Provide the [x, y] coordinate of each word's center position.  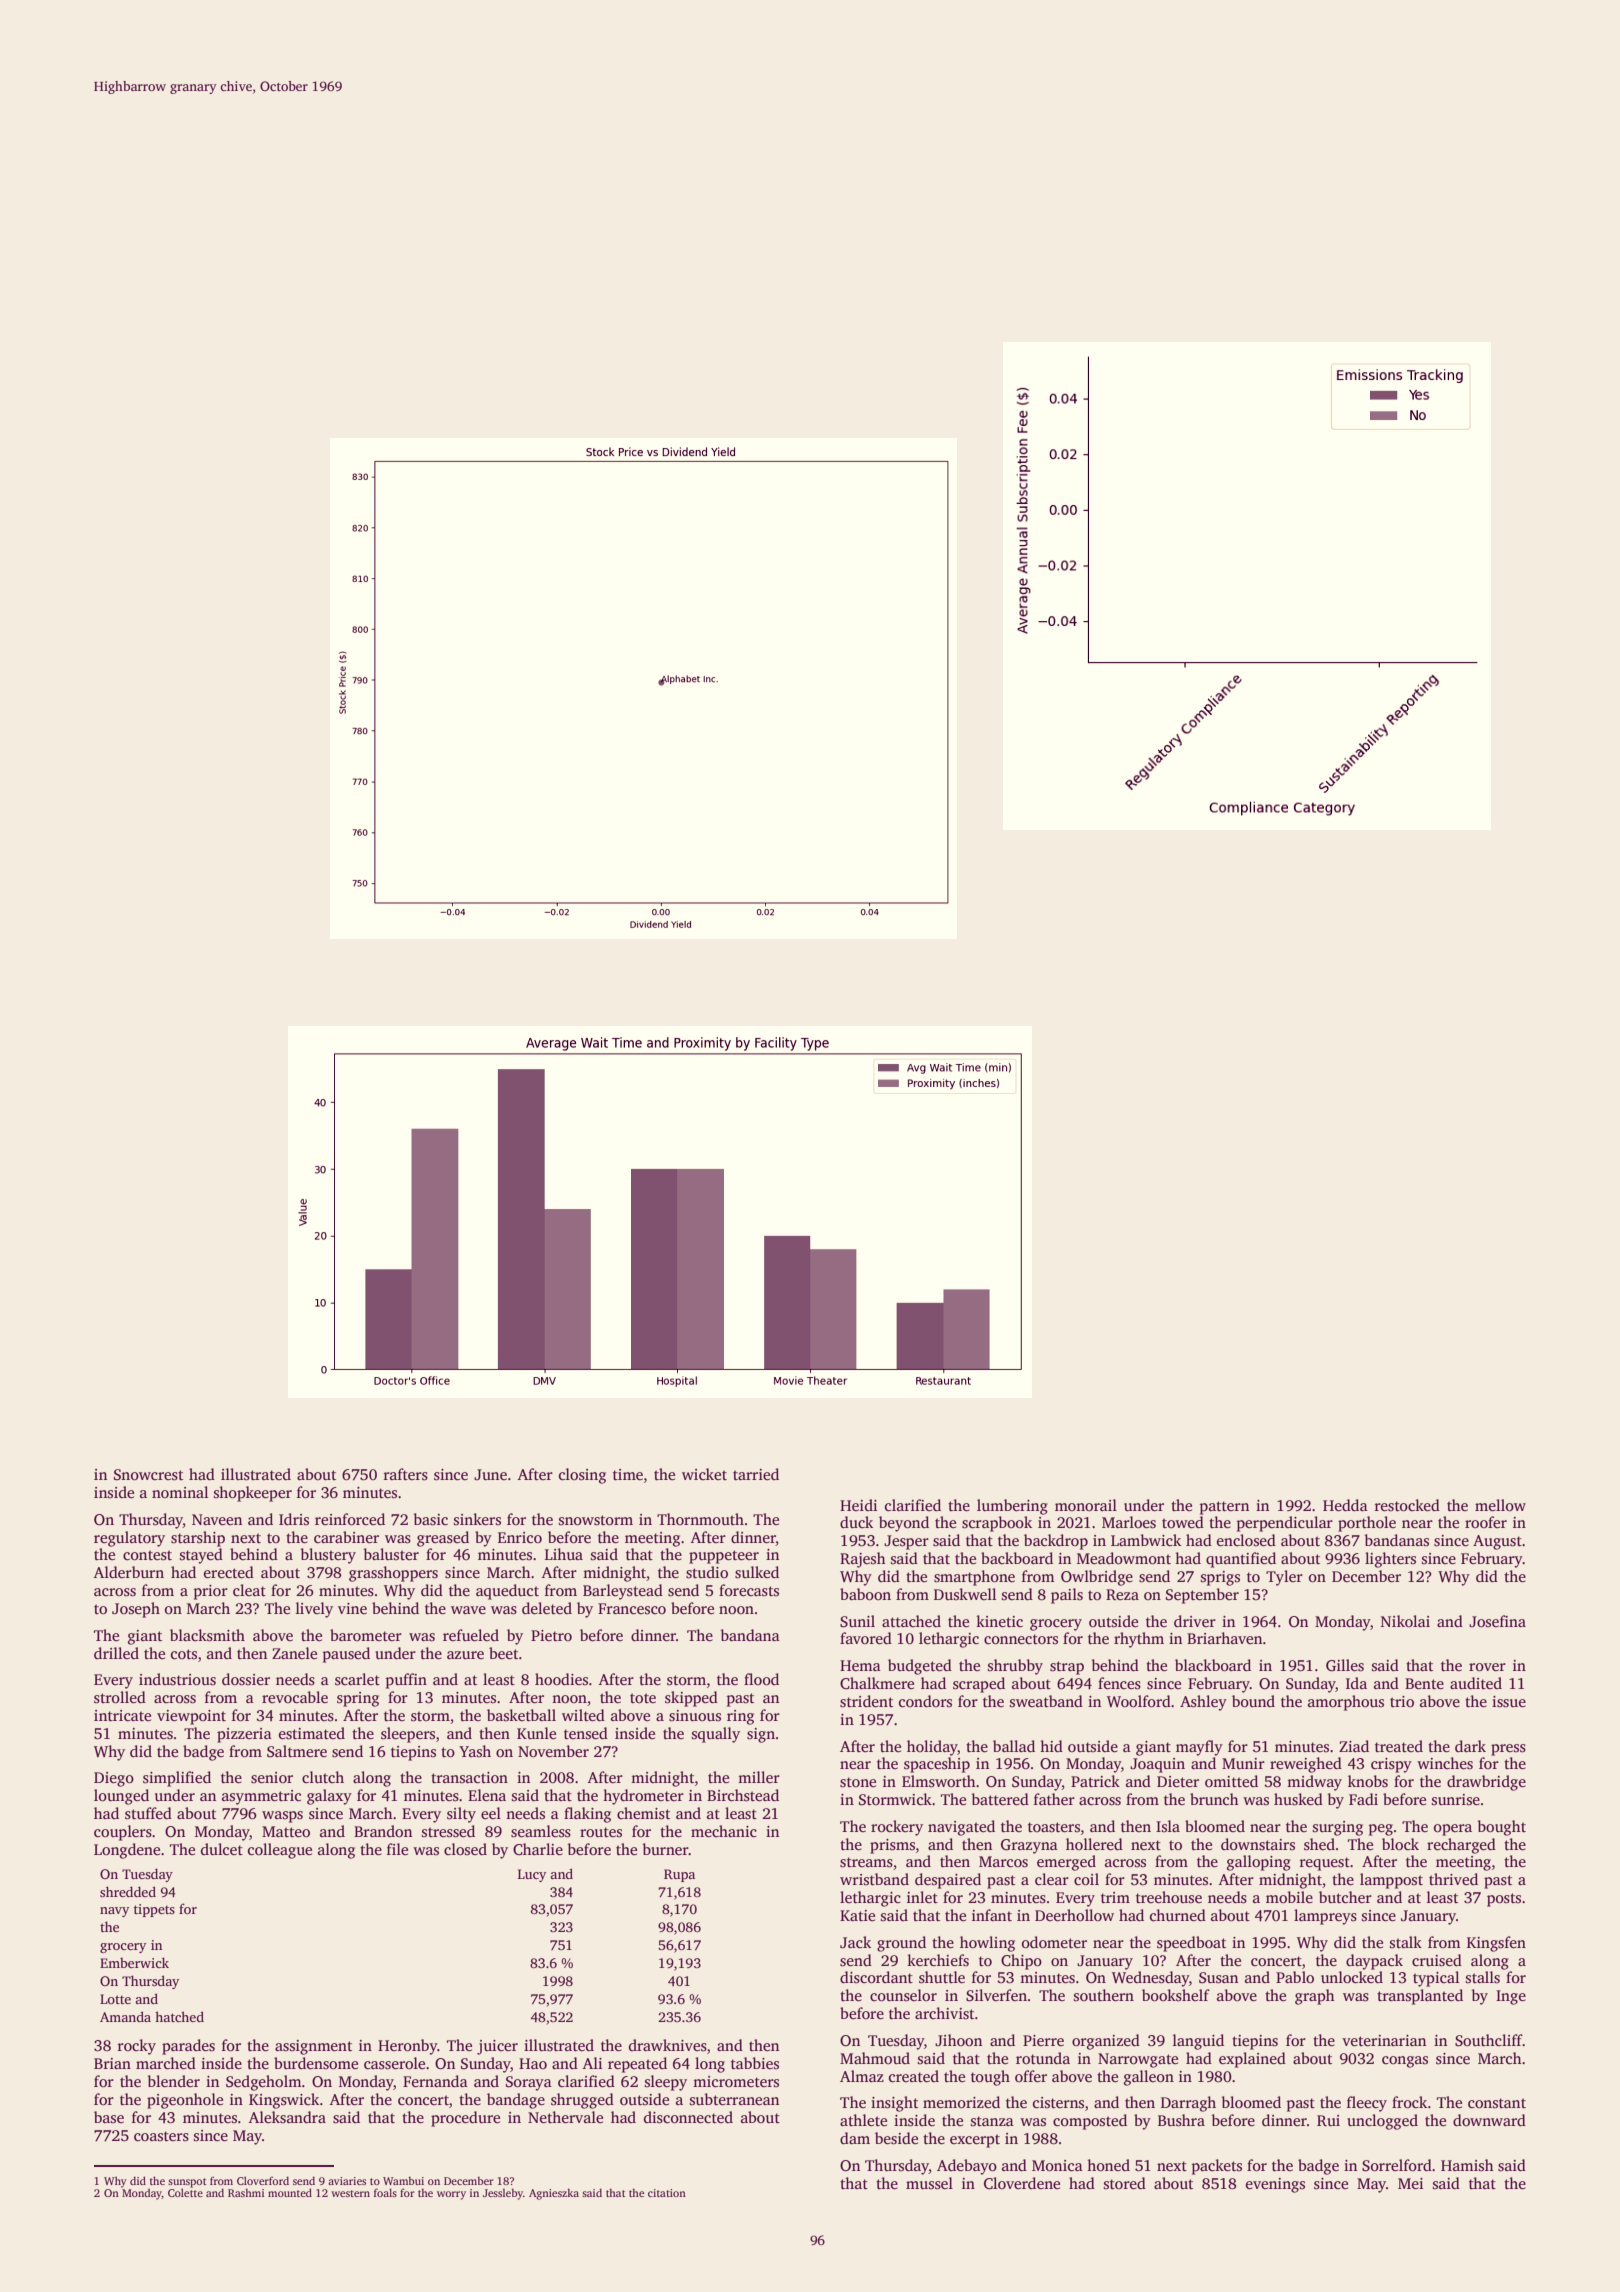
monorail [1086, 1505]
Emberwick [134, 1962]
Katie [857, 1915]
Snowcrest [148, 1475]
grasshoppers [393, 1574]
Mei [1410, 2183]
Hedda [1345, 1505]
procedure [465, 2119]
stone [858, 1782]
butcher [1345, 1897]
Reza [1122, 1594]
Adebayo [967, 2167]
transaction [469, 1778]
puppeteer [724, 1557]
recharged [1461, 1846]
